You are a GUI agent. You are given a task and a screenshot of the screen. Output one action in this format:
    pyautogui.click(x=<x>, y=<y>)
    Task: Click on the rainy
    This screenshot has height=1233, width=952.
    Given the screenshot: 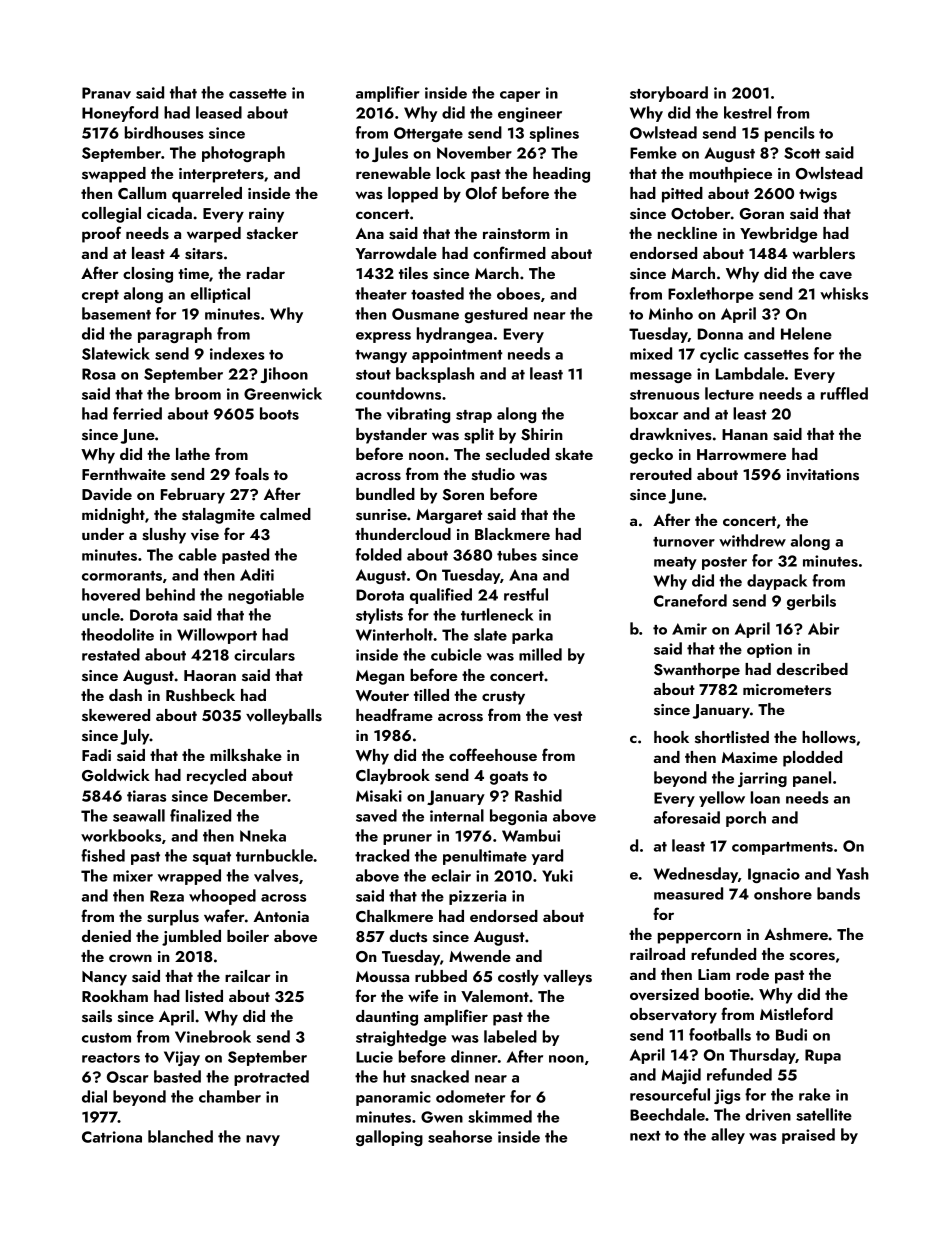 What is the action you would take?
    pyautogui.click(x=266, y=215)
